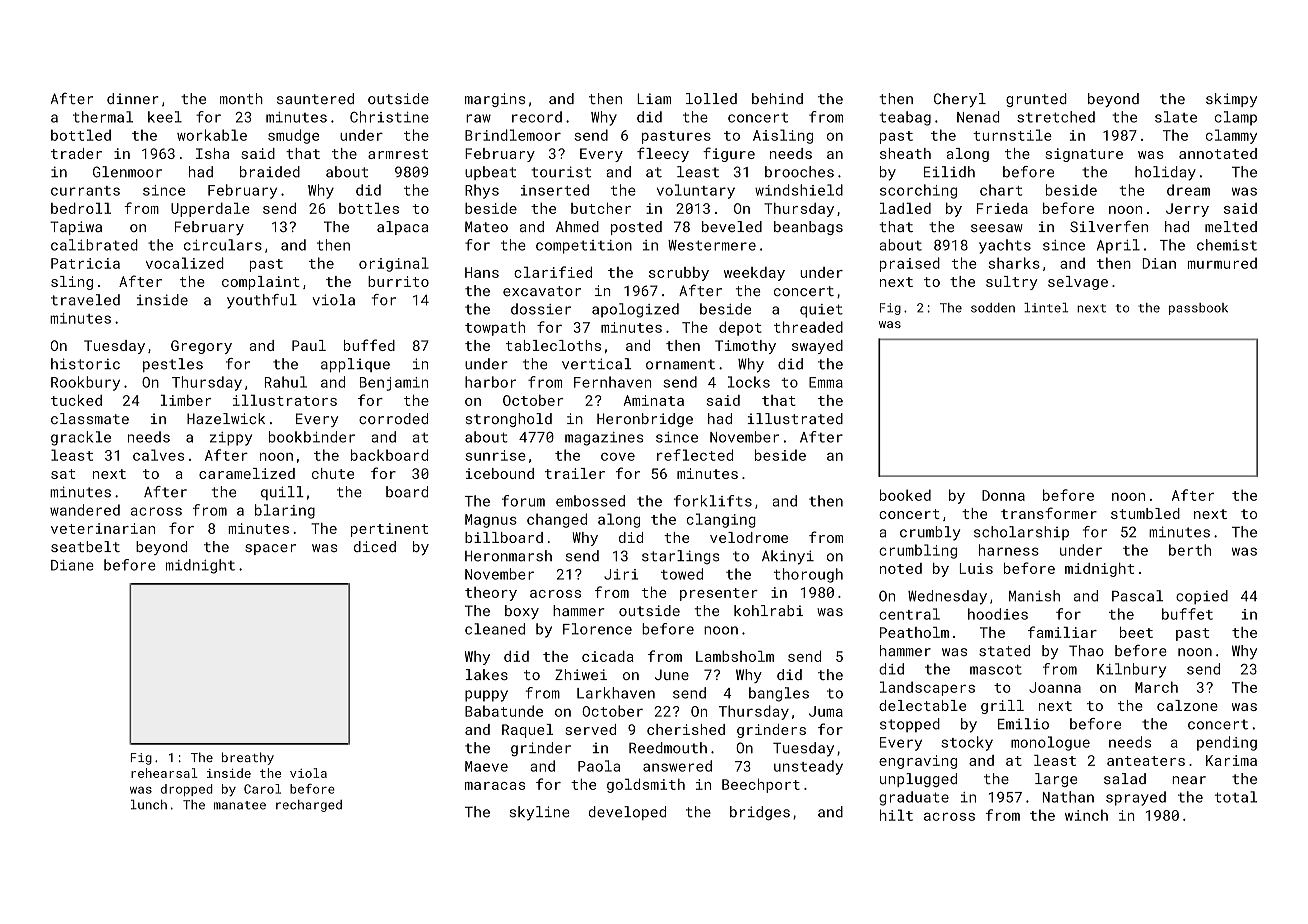 The width and height of the screenshot is (1308, 924). Describe the element at coordinates (495, 328) in the screenshot. I see `towpath` at that location.
